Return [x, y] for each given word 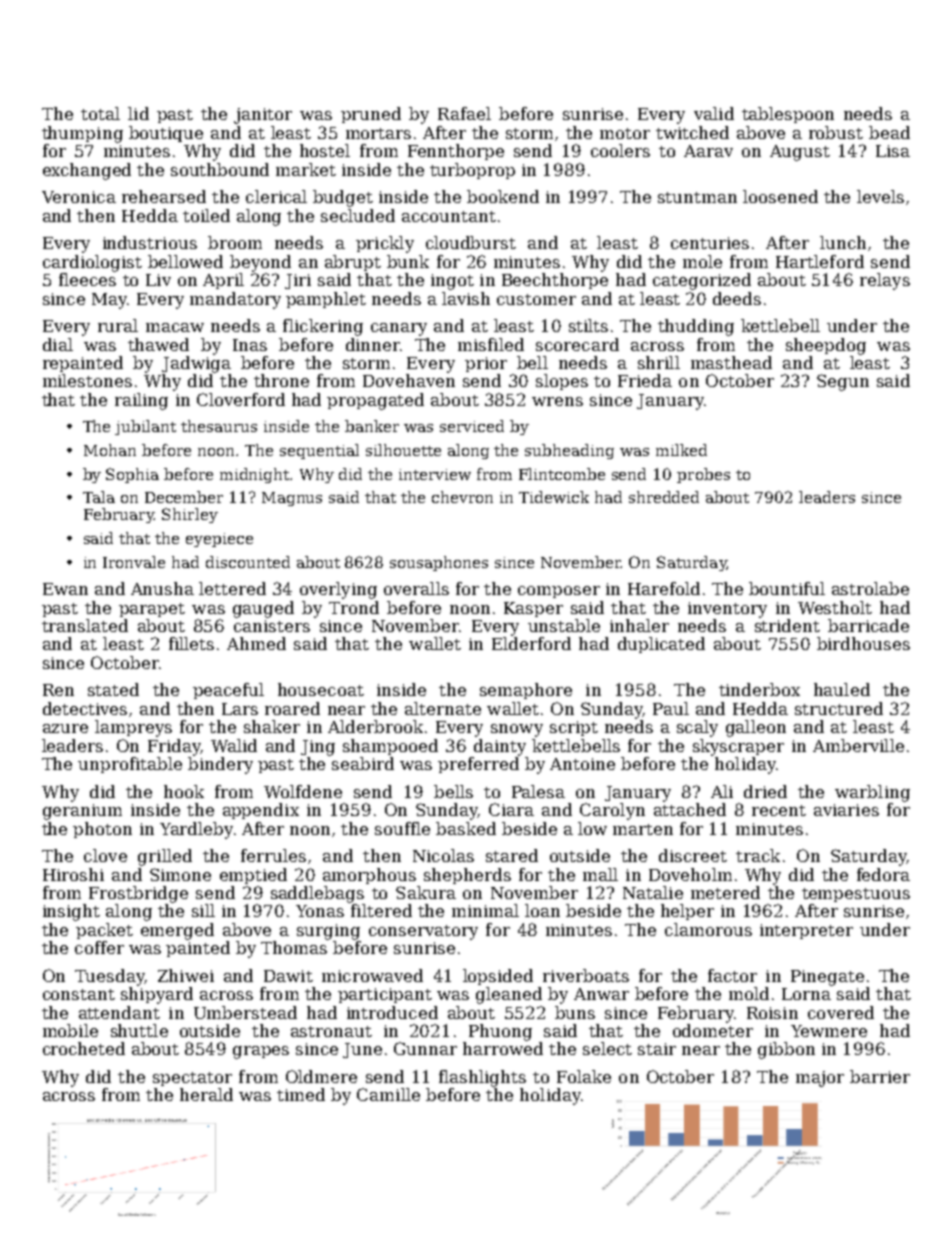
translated [85, 625]
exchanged [87, 171]
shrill [659, 362]
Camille [388, 1094]
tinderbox [759, 689]
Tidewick [554, 497]
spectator [192, 1079]
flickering [323, 327]
